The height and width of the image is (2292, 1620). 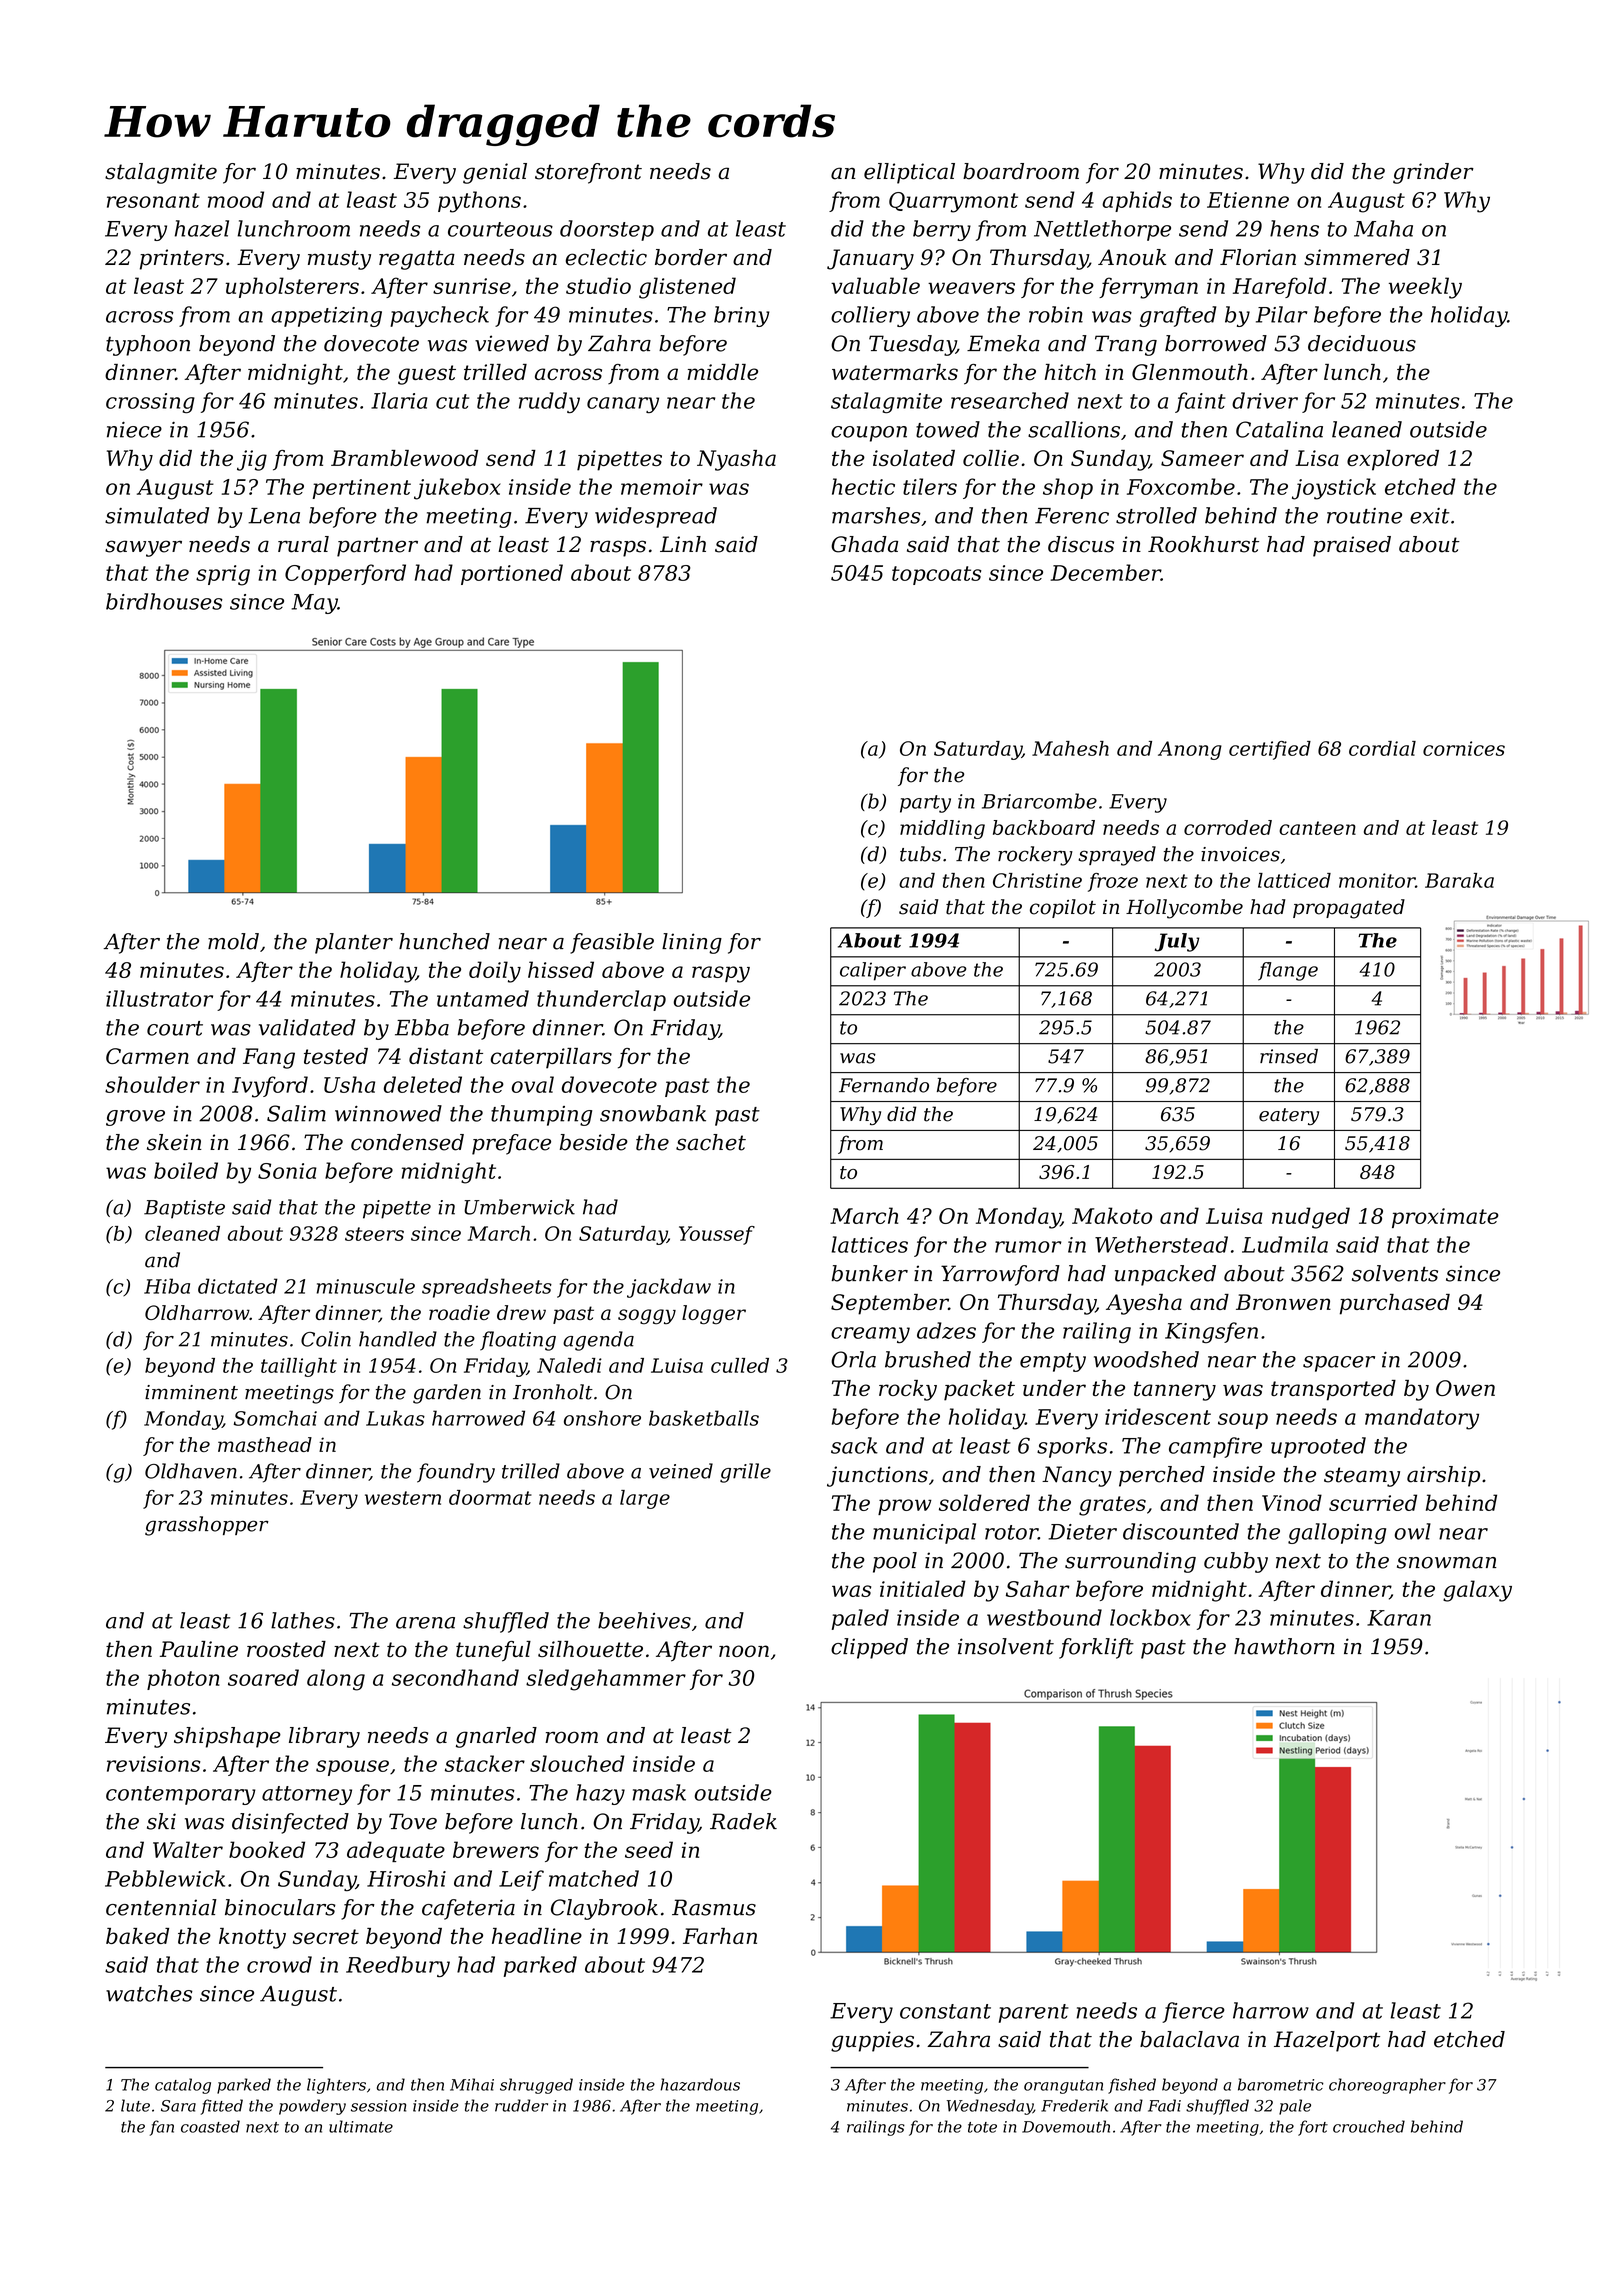 What do you see at coordinates (1289, 1116) in the image?
I see `eatery` at bounding box center [1289, 1116].
